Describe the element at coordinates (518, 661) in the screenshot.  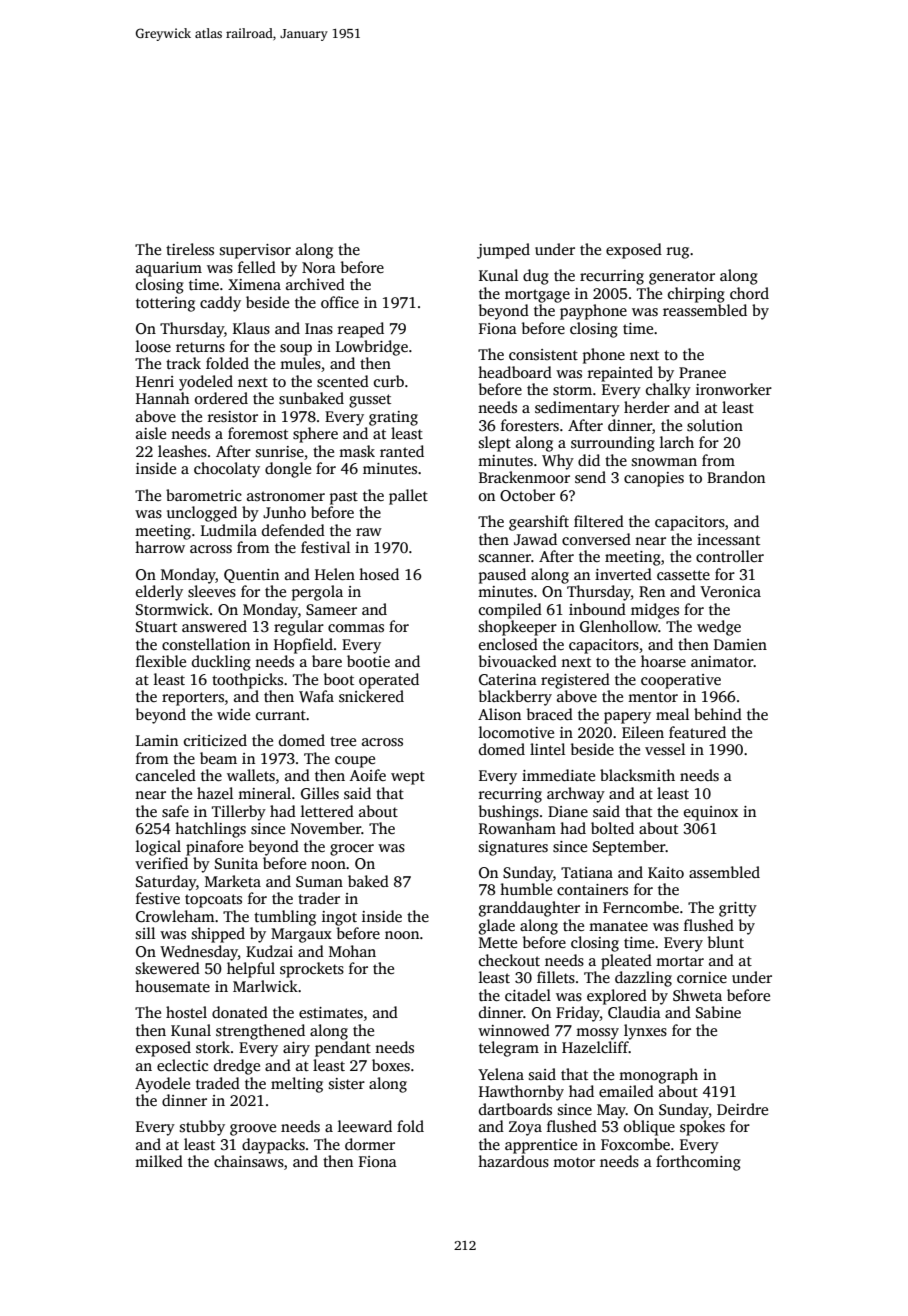
I see `bivouacked` at that location.
